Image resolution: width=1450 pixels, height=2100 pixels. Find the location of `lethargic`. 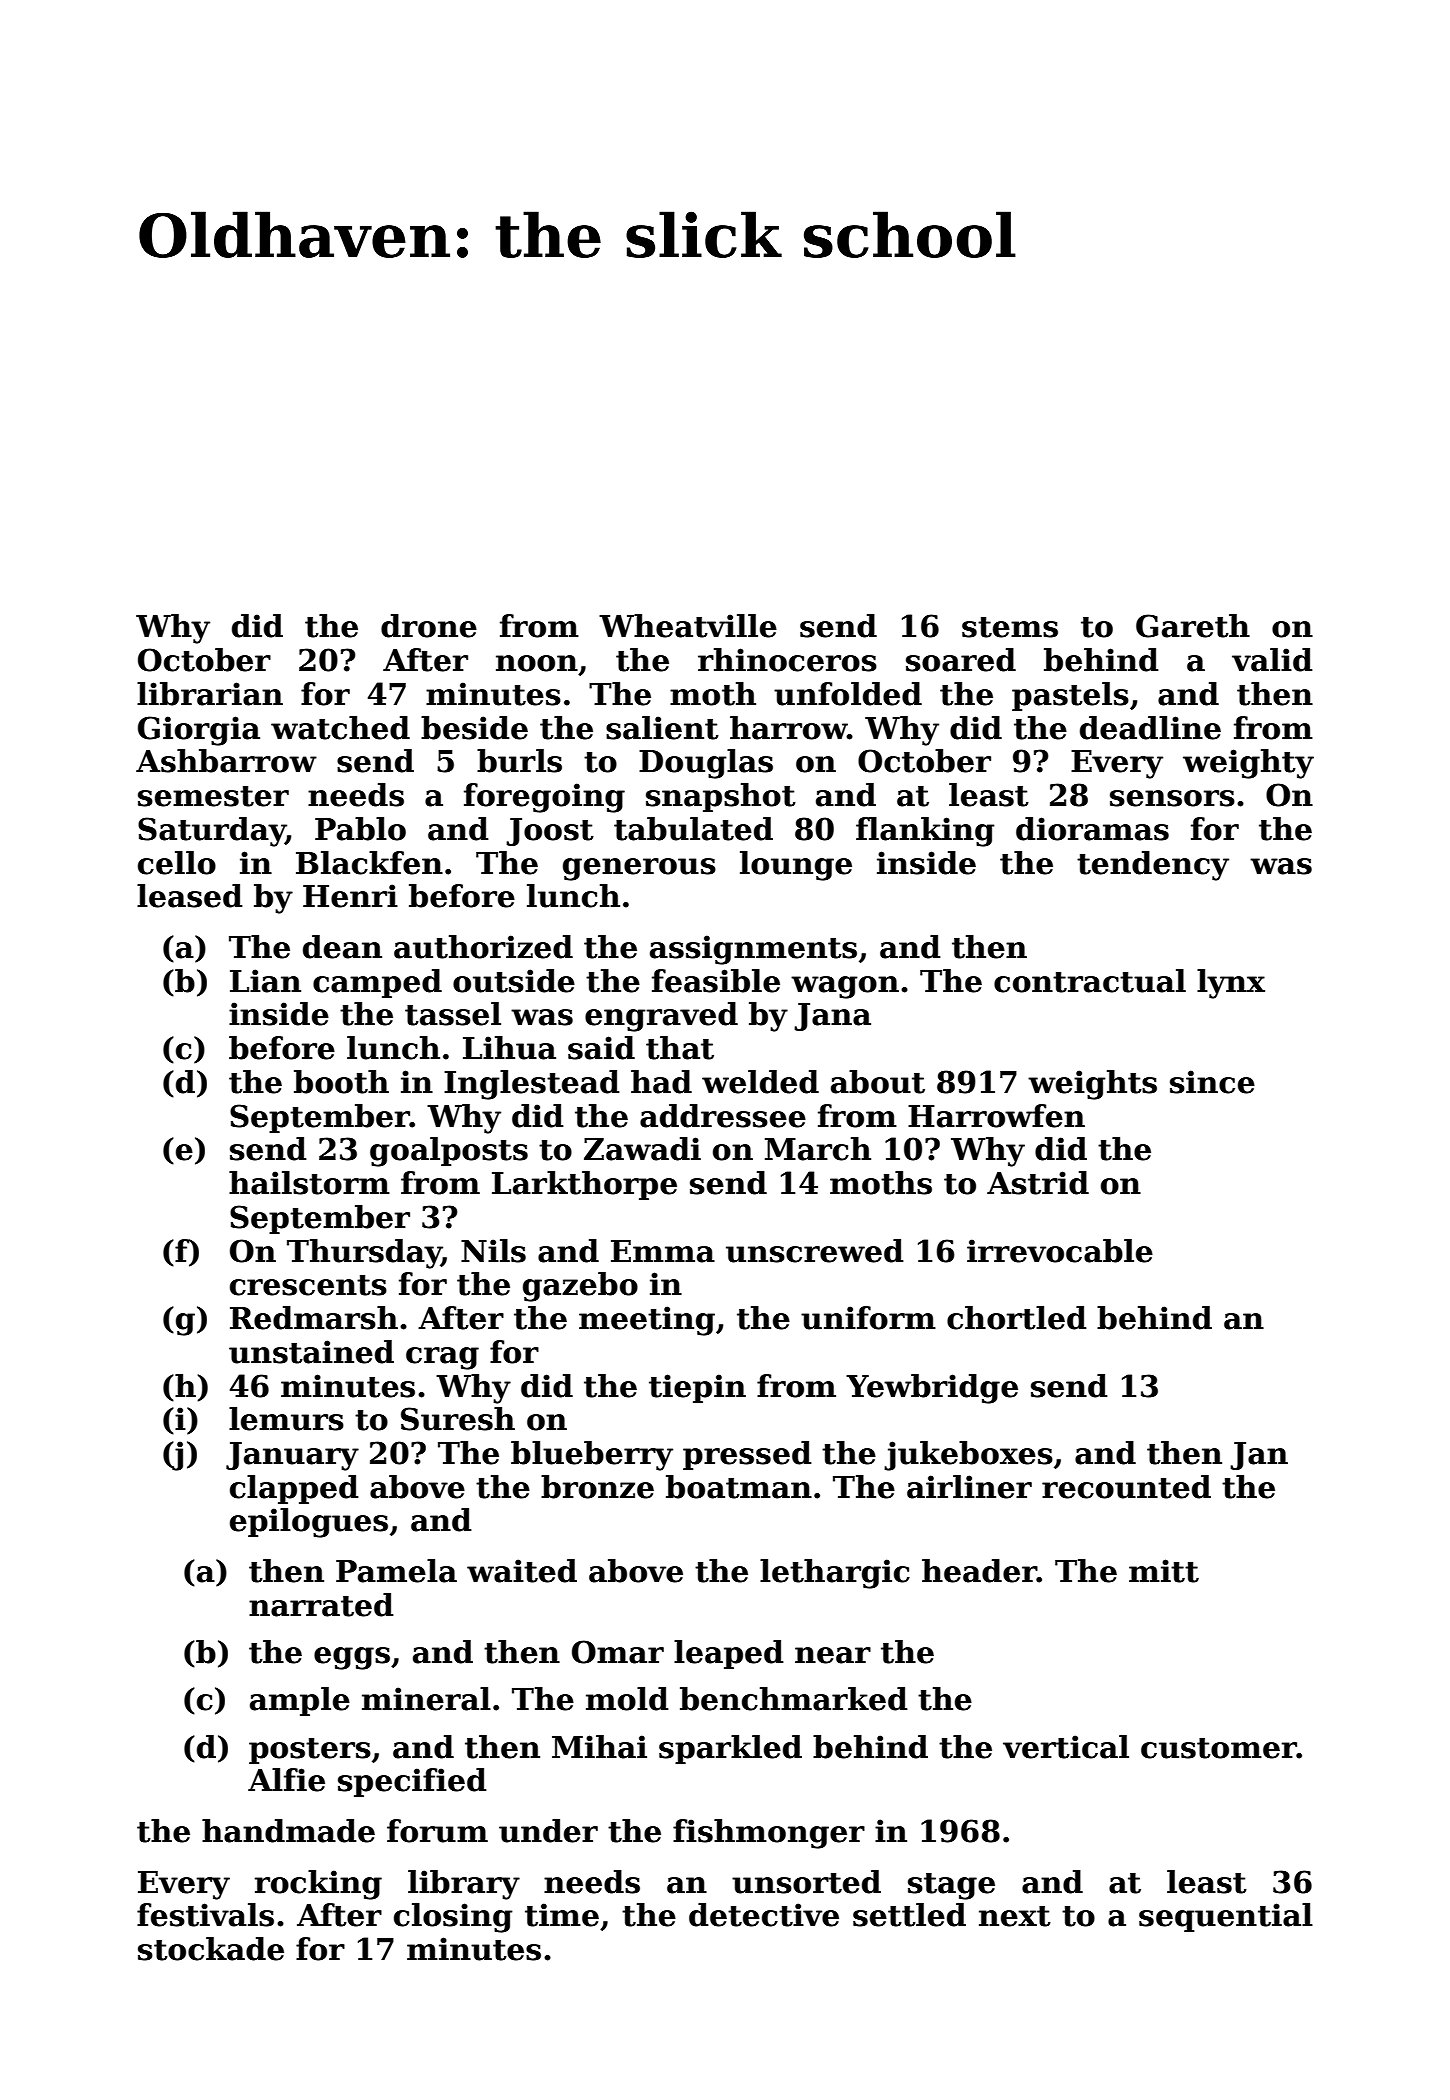

lethargic is located at coordinates (835, 1574).
